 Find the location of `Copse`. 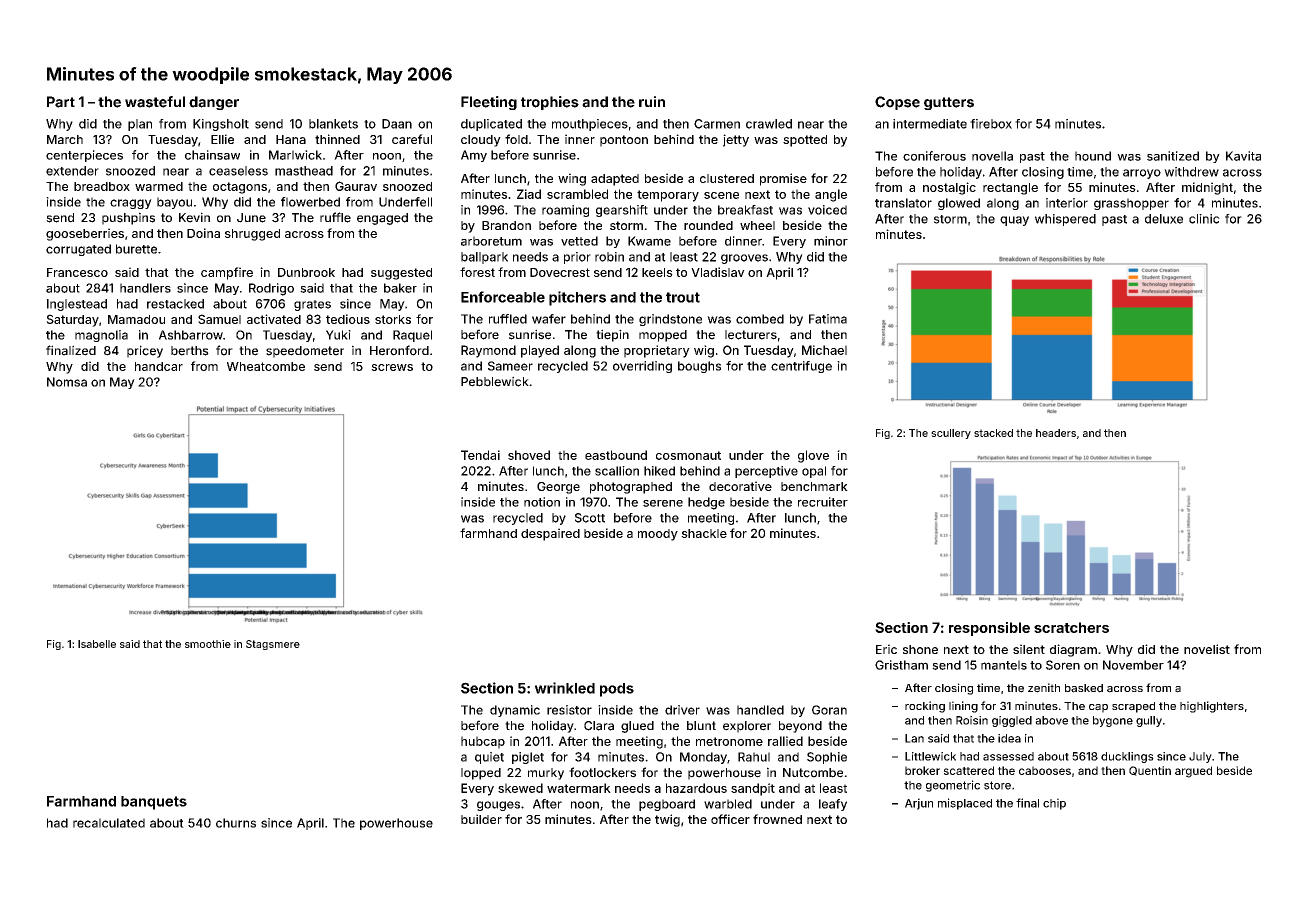

Copse is located at coordinates (897, 103).
